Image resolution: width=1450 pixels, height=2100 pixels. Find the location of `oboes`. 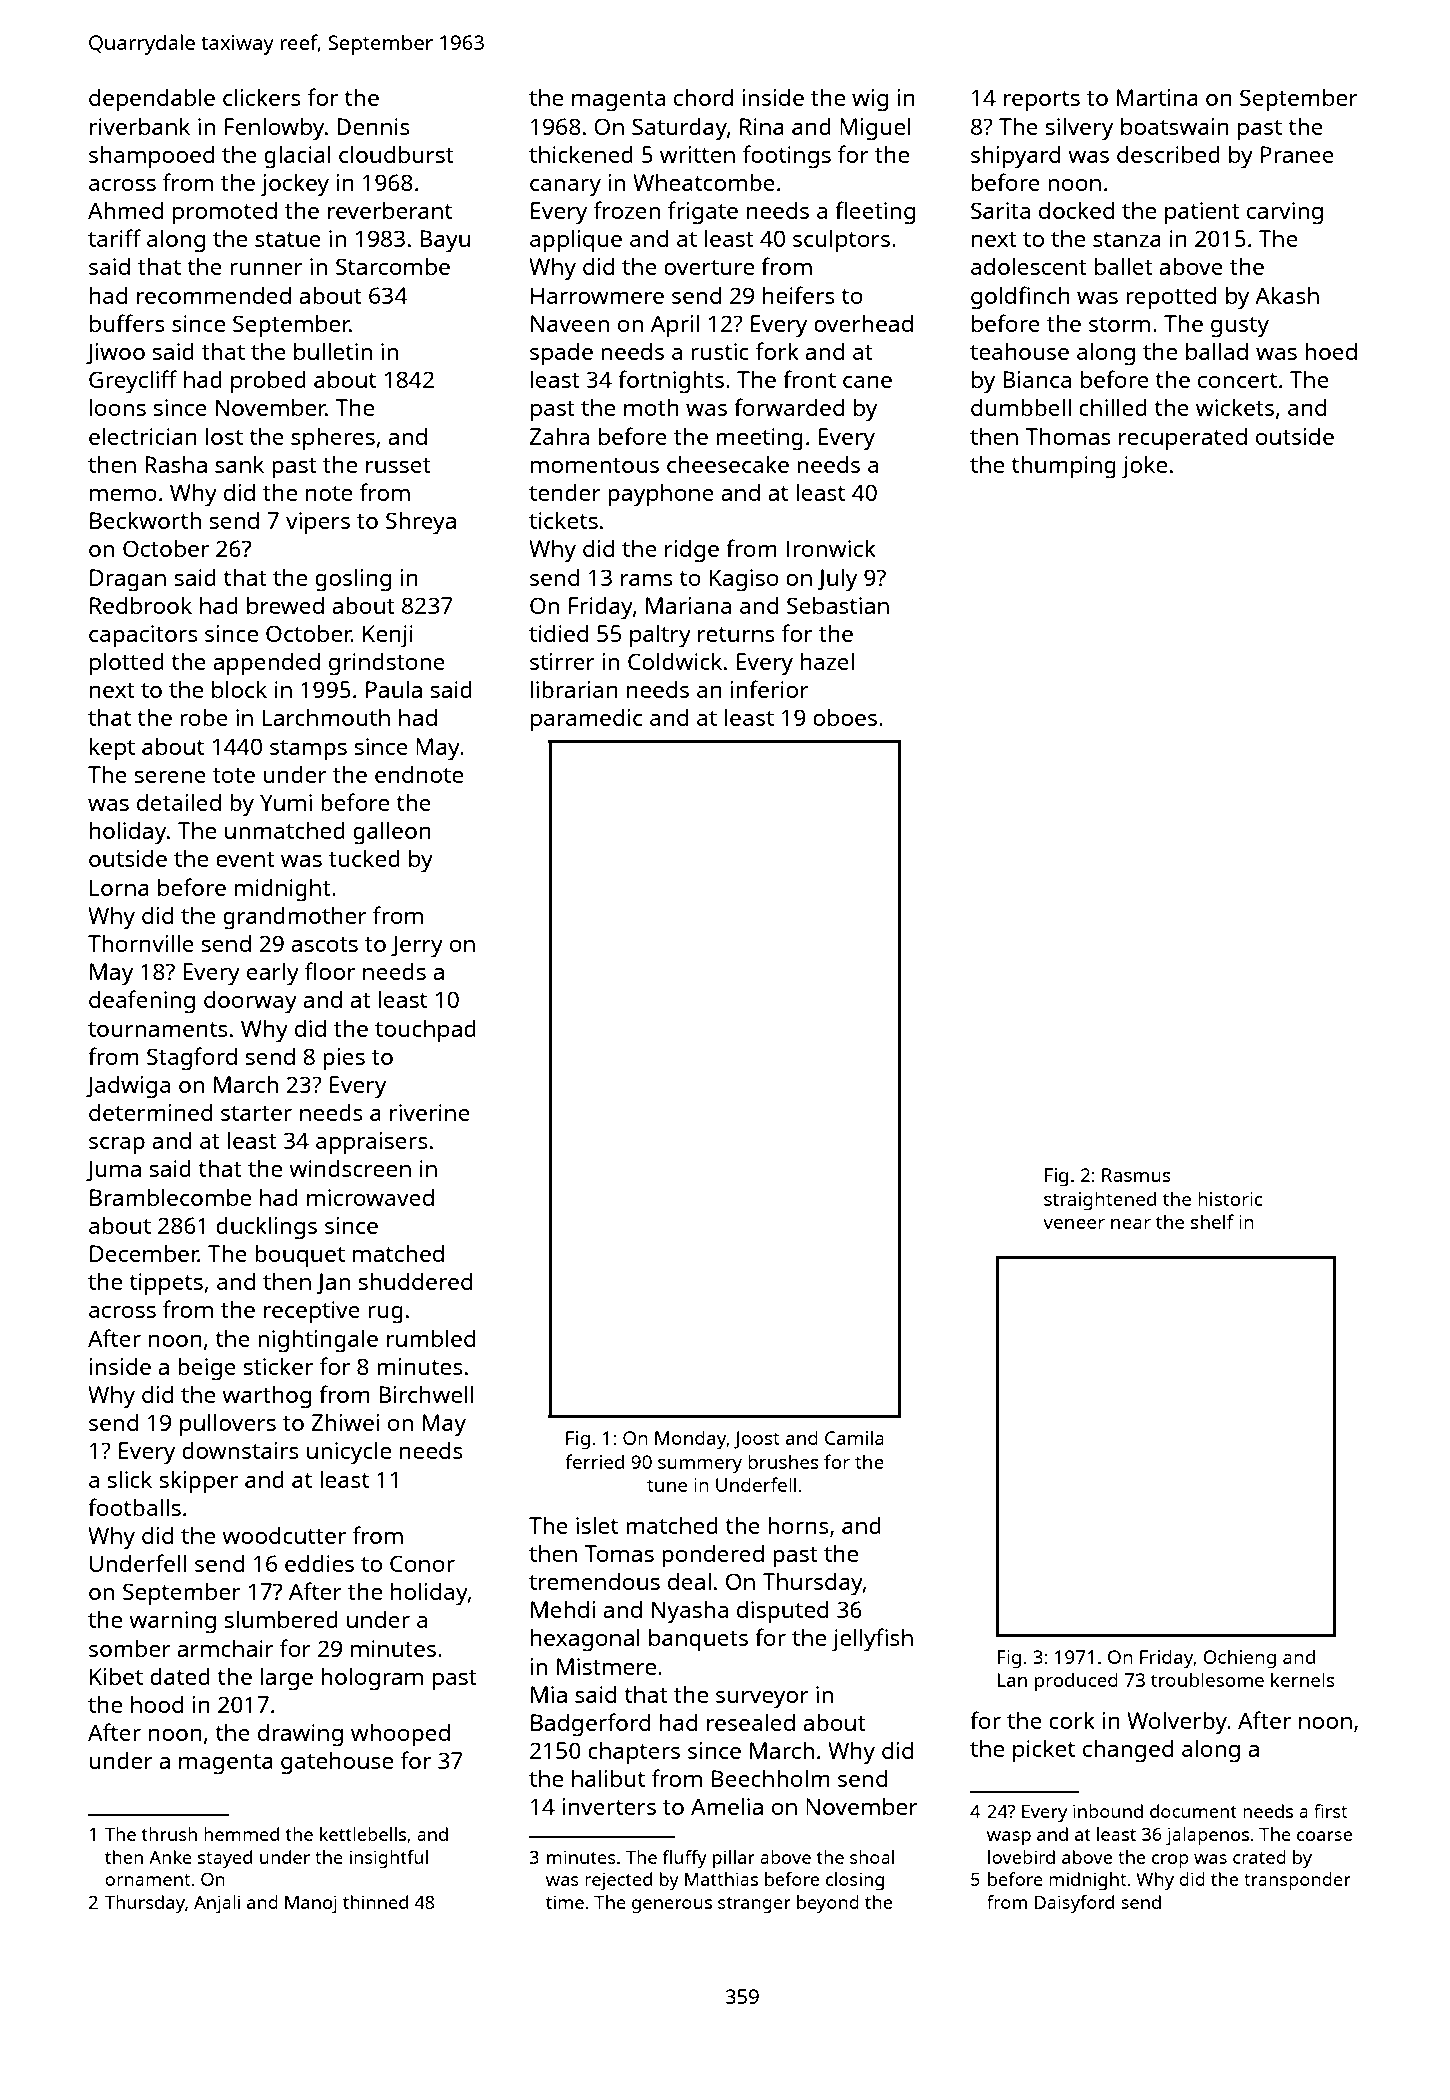

oboes is located at coordinates (845, 717).
